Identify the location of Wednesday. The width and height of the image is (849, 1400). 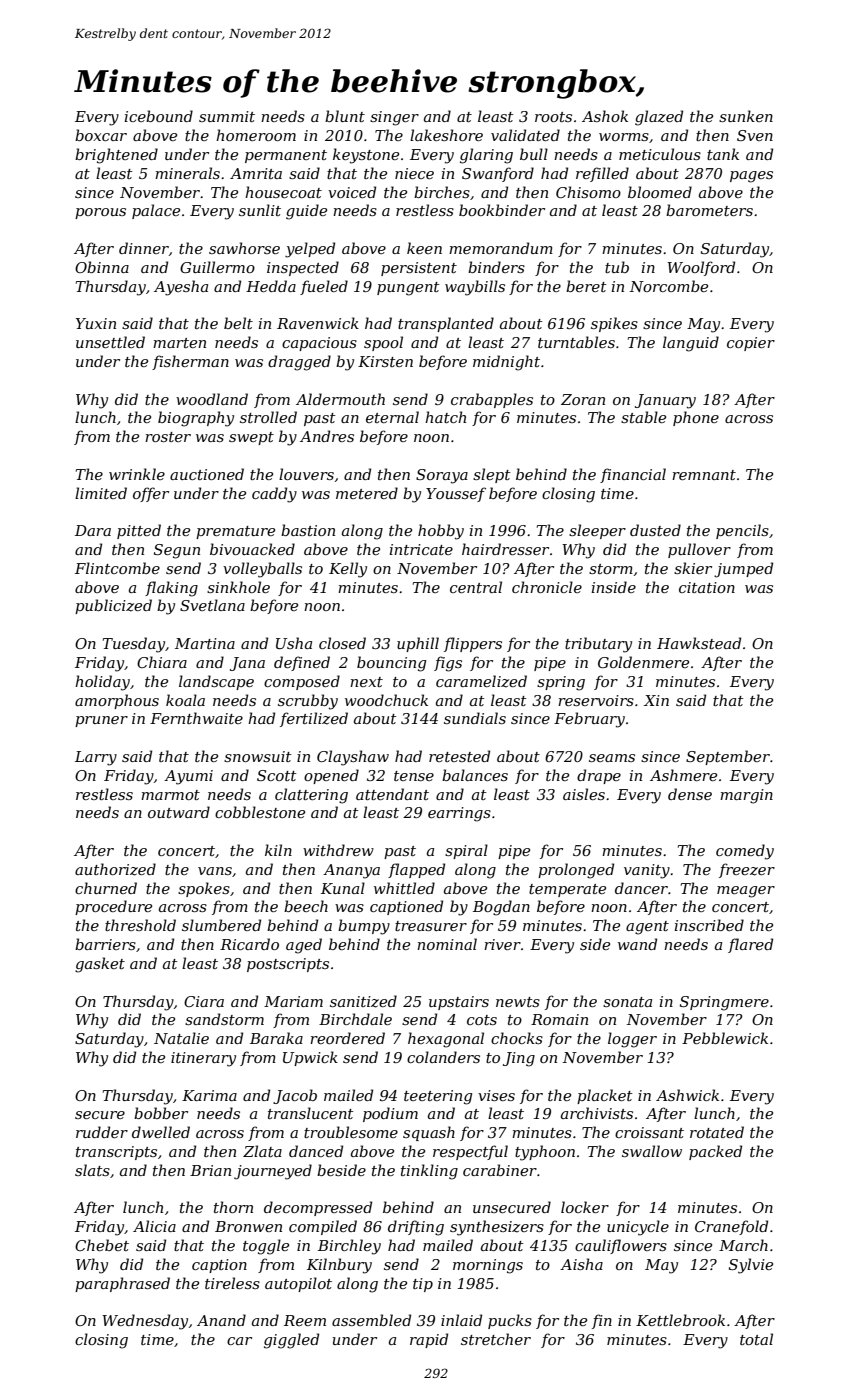
(145, 1322).
